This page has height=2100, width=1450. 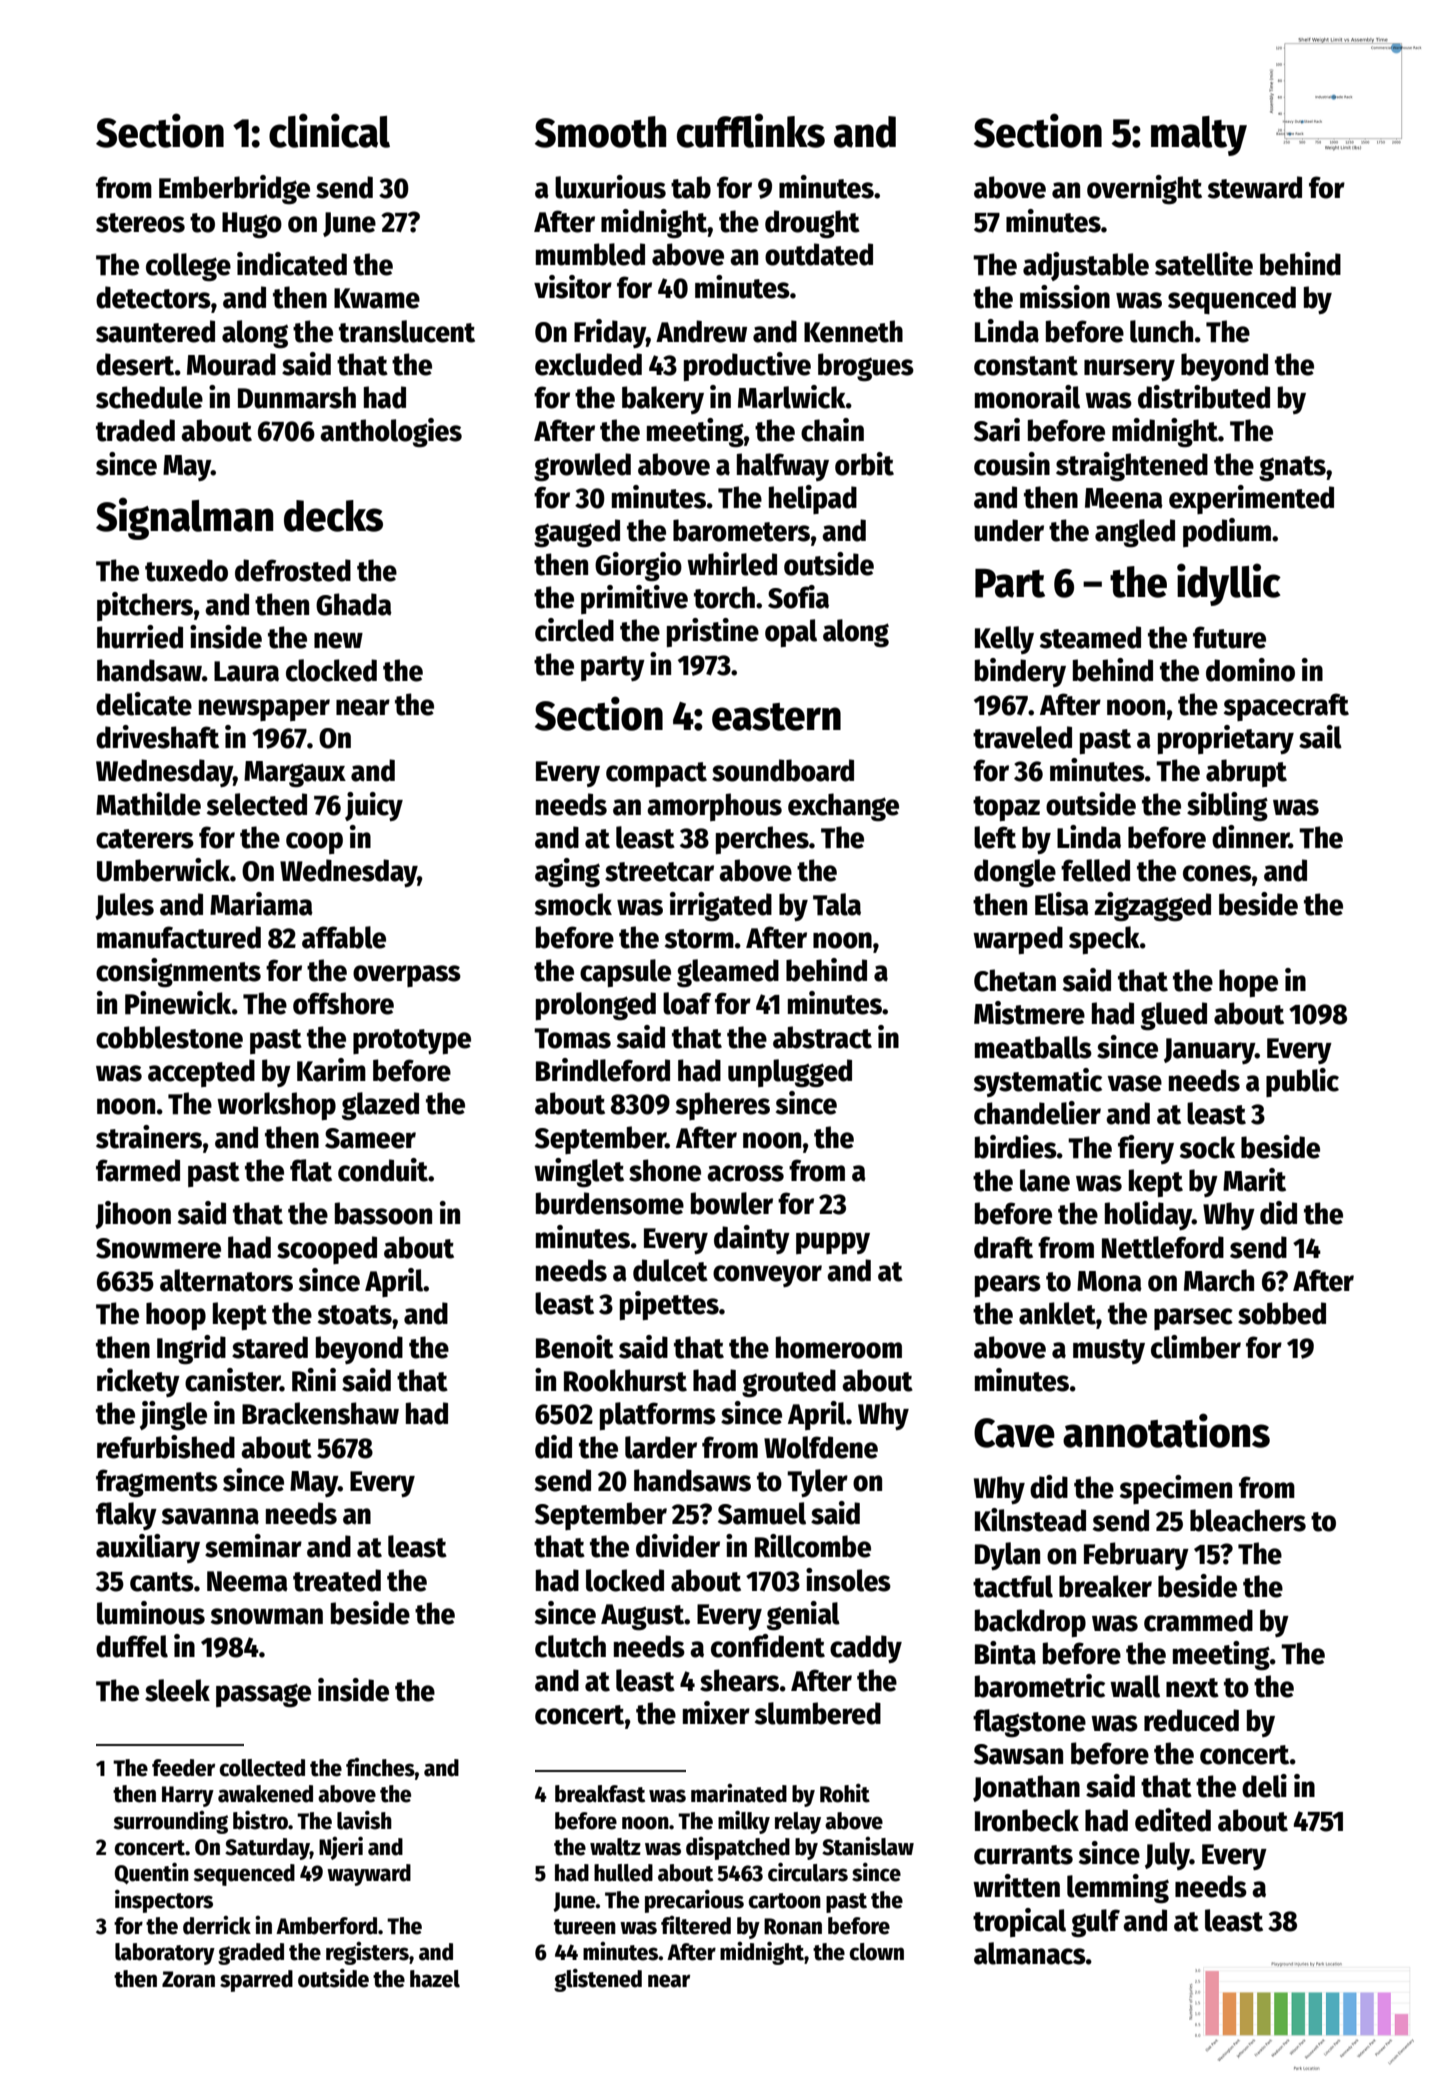 What do you see at coordinates (714, 807) in the page?
I see `amorphous` at bounding box center [714, 807].
